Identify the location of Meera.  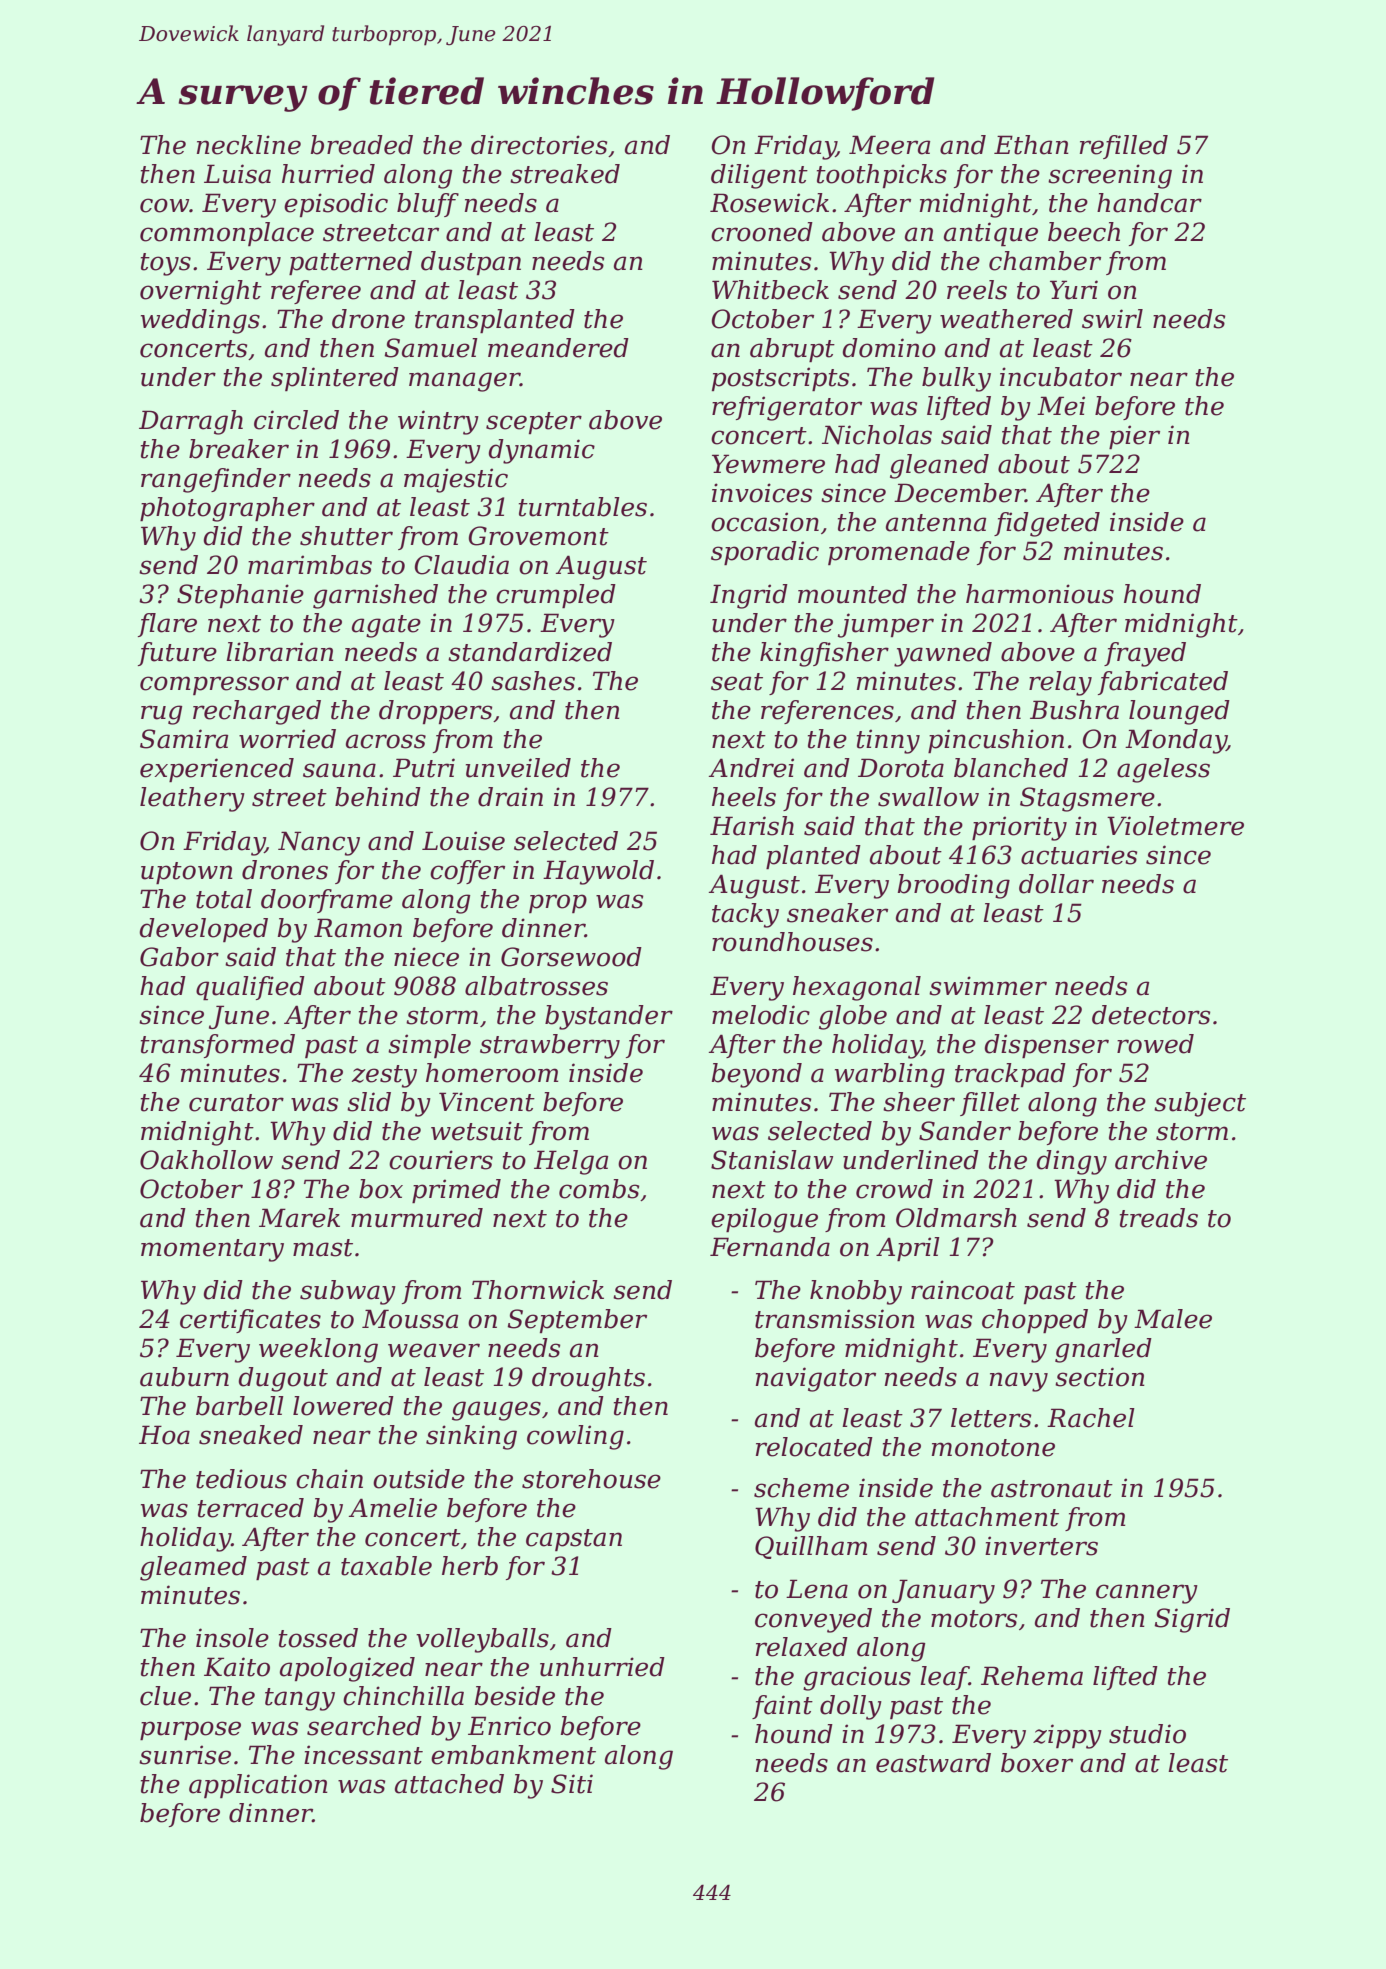
(889, 145).
